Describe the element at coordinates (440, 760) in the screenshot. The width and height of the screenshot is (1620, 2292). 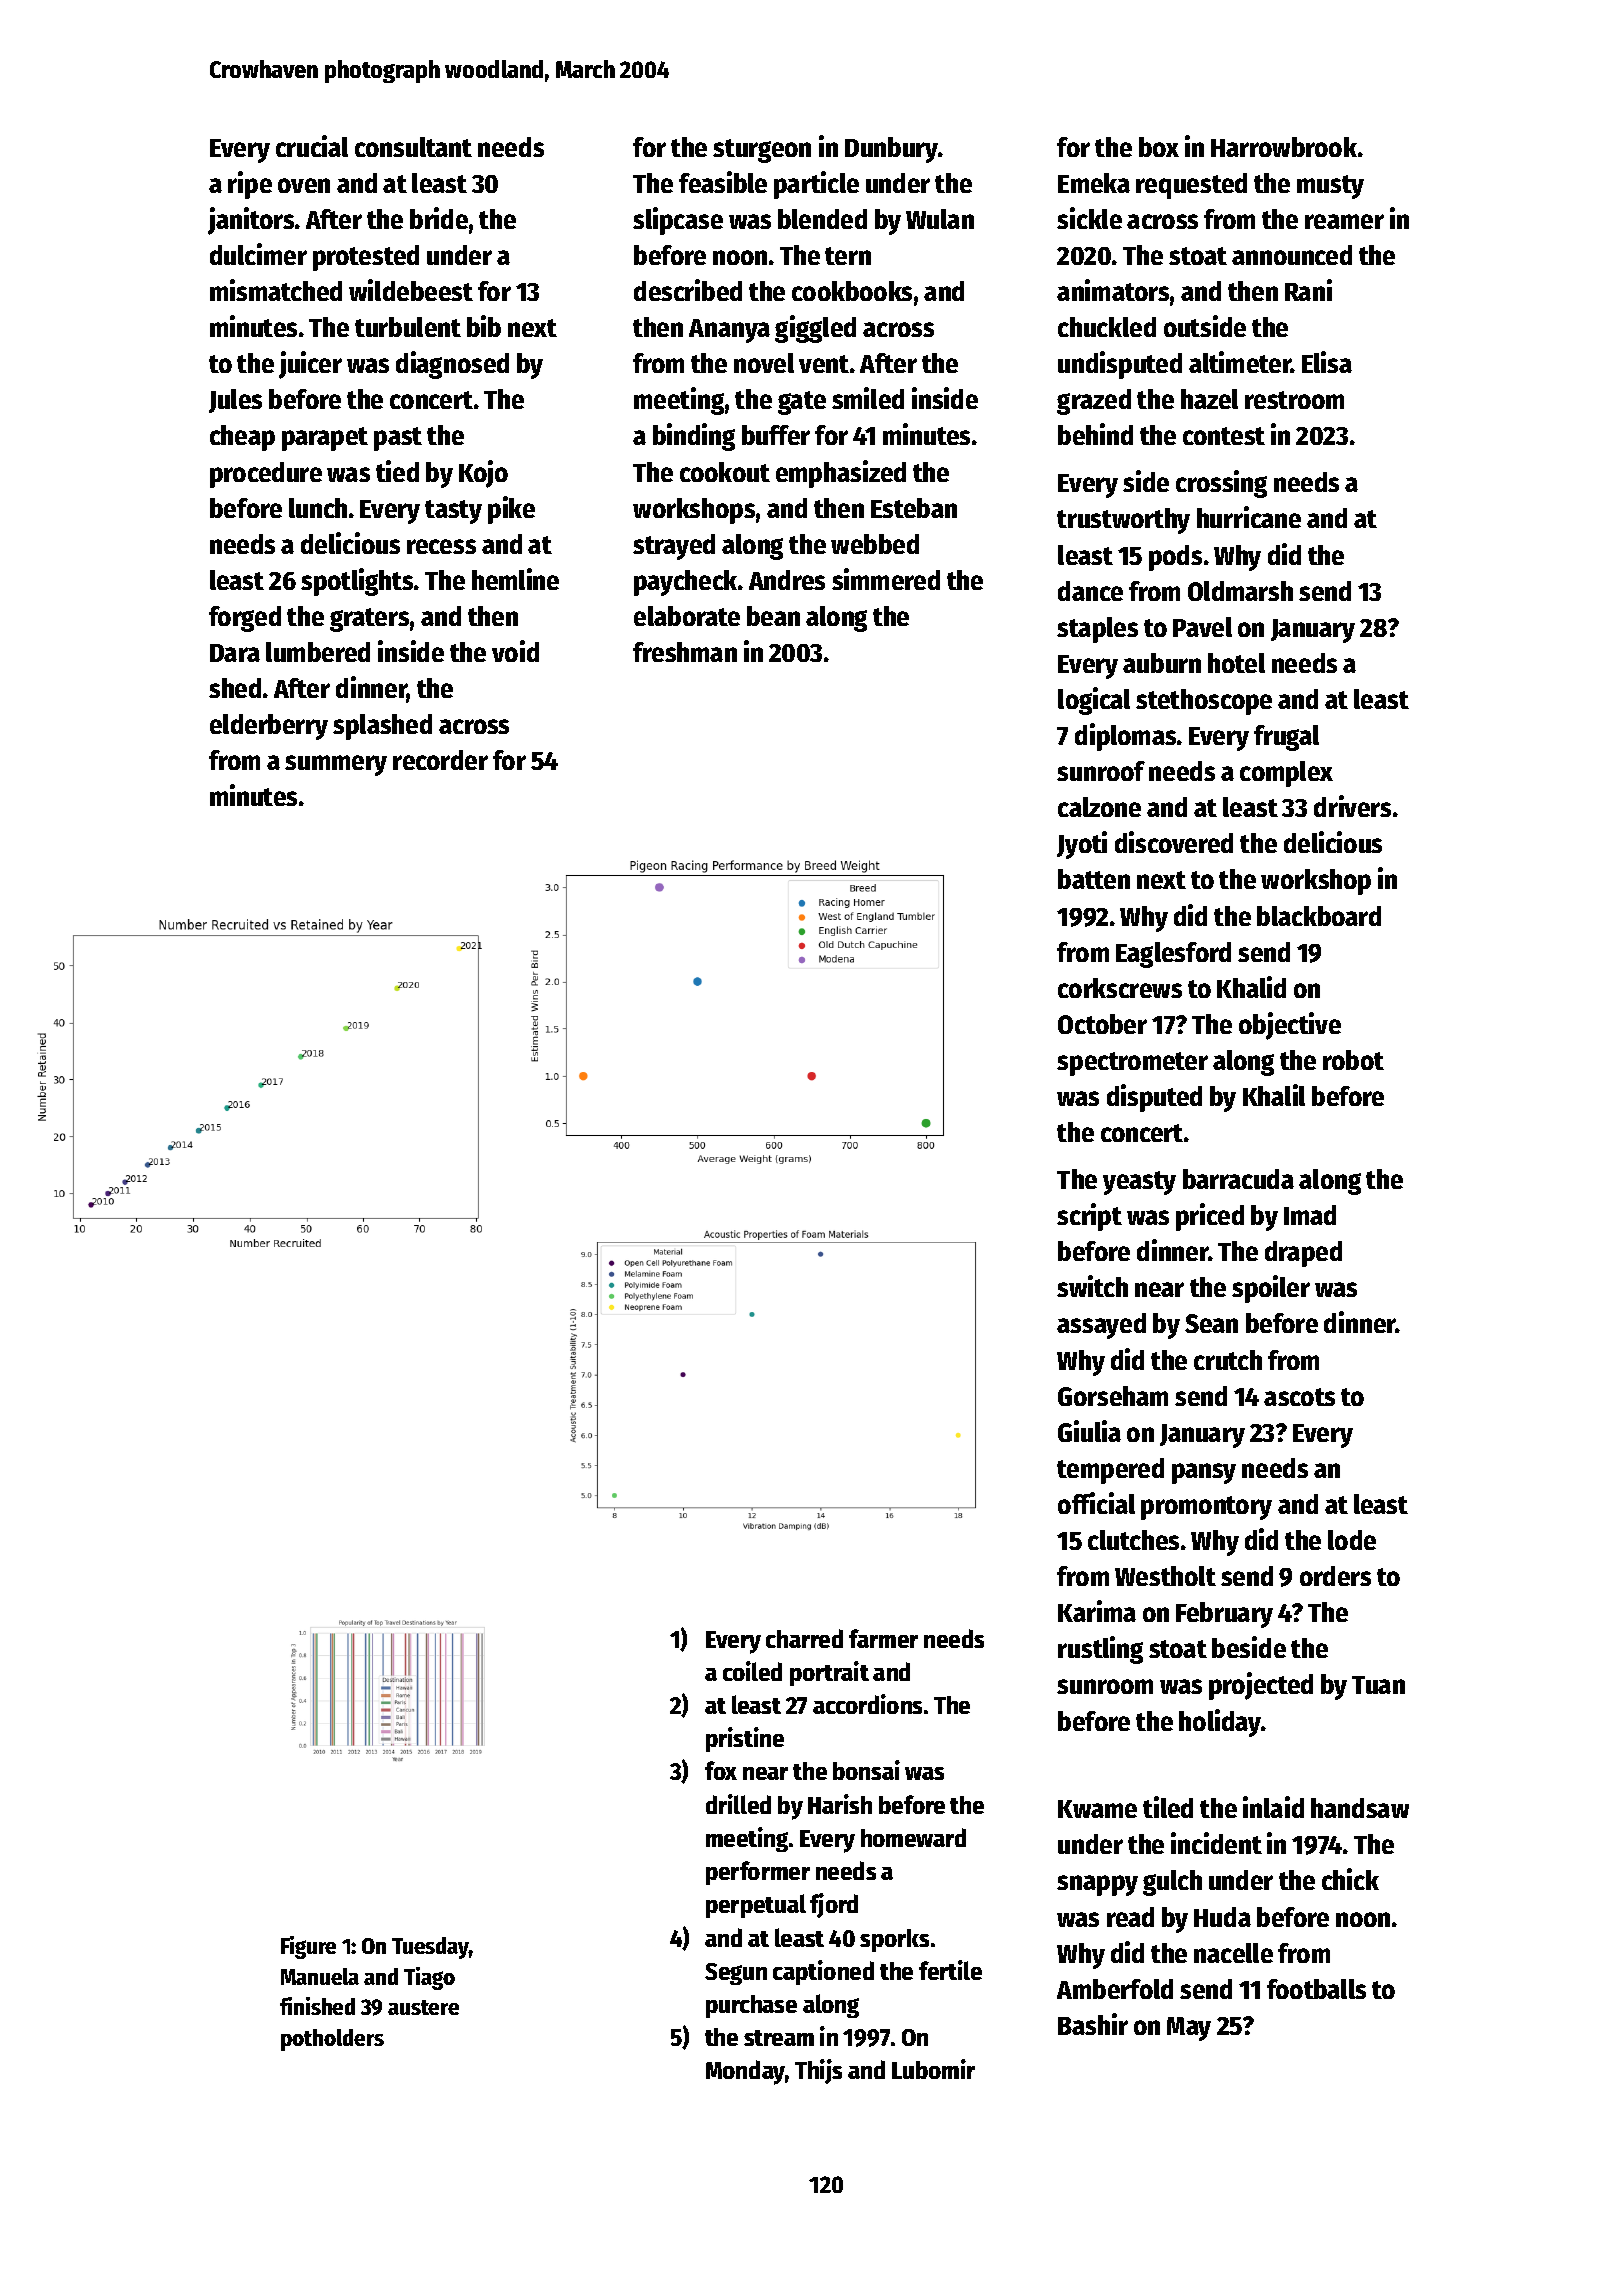
I see `recorder` at that location.
